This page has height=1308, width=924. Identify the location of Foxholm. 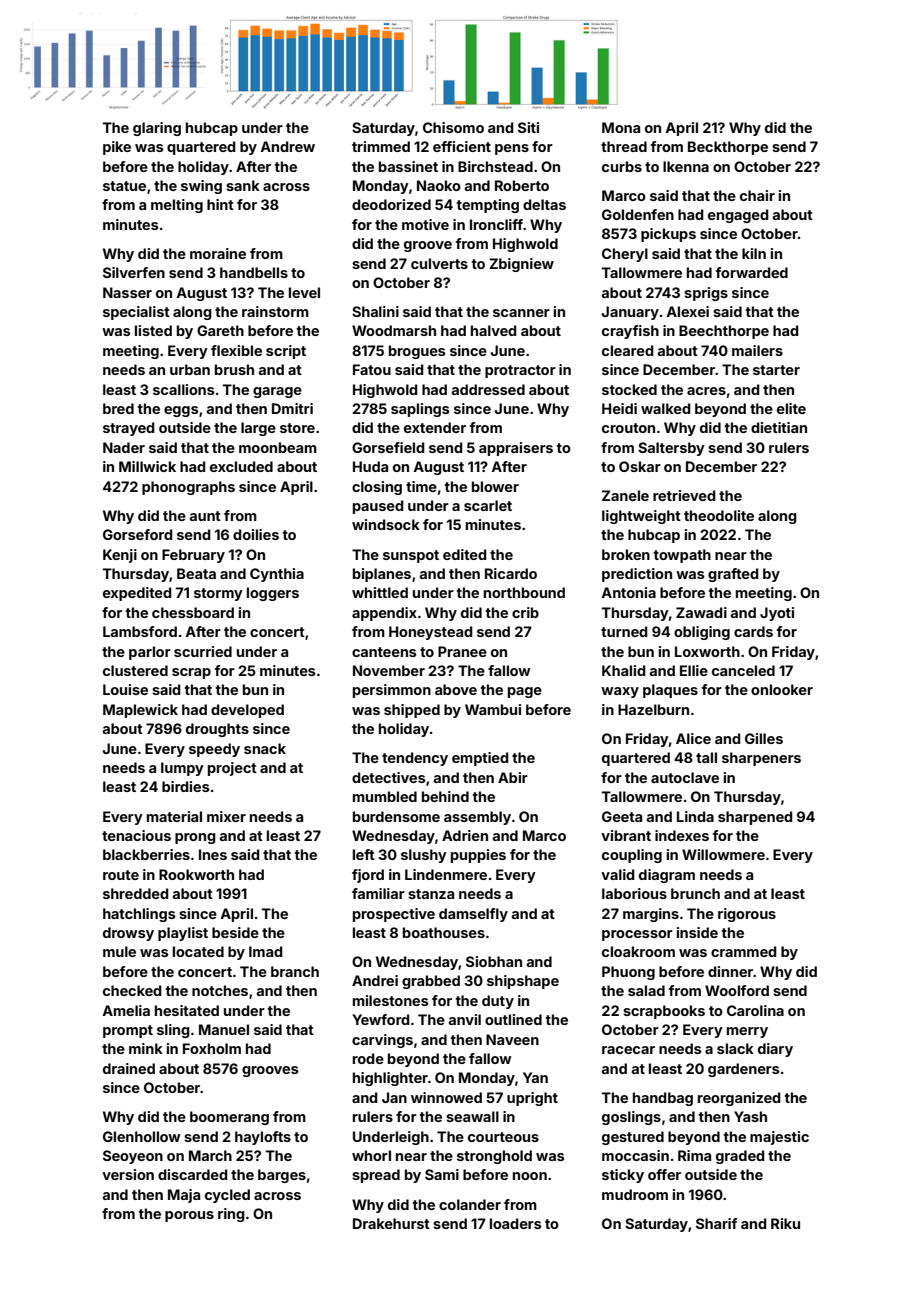
(212, 1048).
